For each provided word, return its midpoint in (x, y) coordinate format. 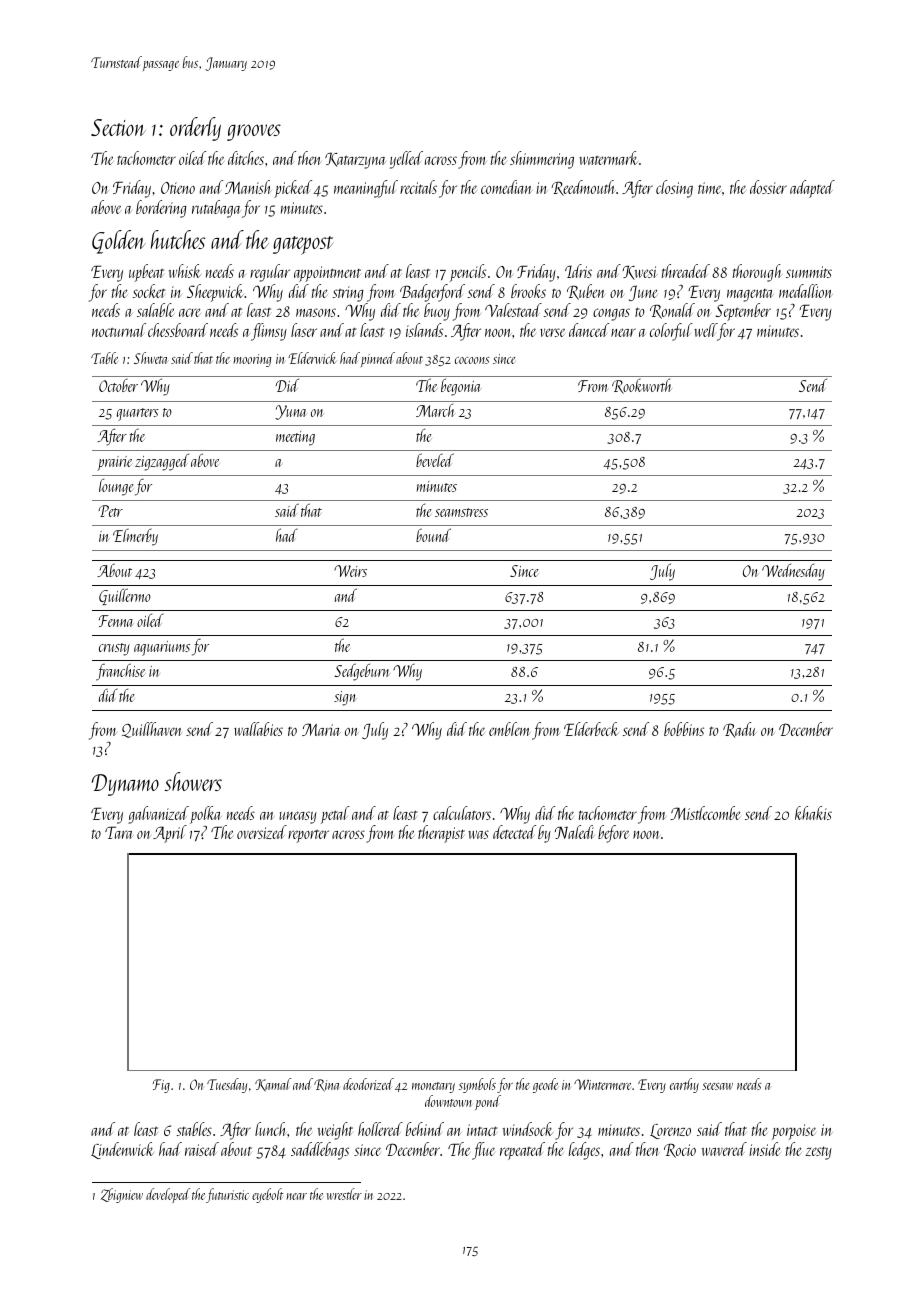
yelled (406, 160)
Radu (739, 730)
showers (193, 781)
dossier (768, 187)
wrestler (344, 1194)
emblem (510, 729)
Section (118, 127)
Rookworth (642, 386)
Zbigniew (122, 1195)
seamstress (461, 512)
